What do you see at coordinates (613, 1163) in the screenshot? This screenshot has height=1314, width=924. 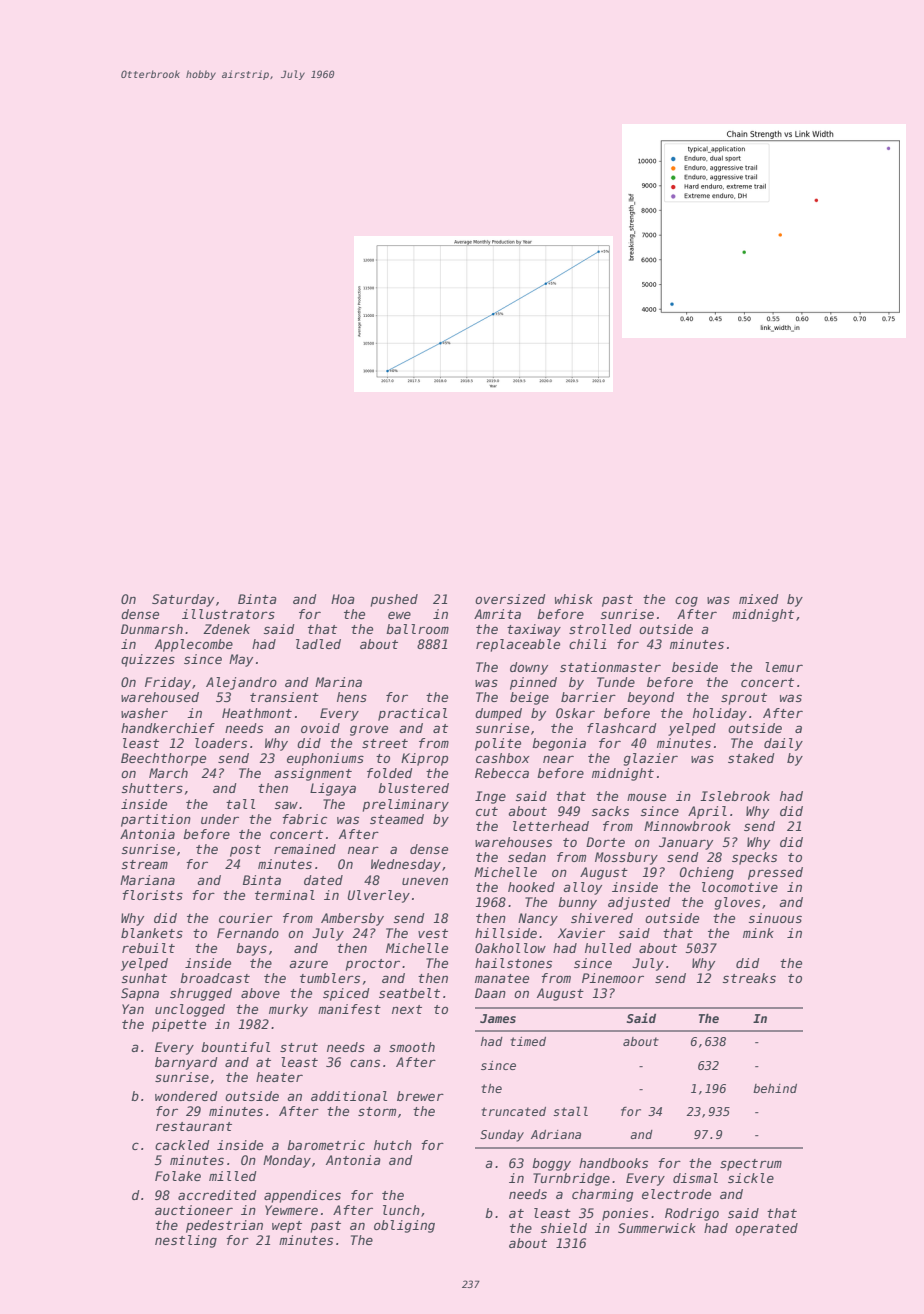 I see `handbooks` at bounding box center [613, 1163].
